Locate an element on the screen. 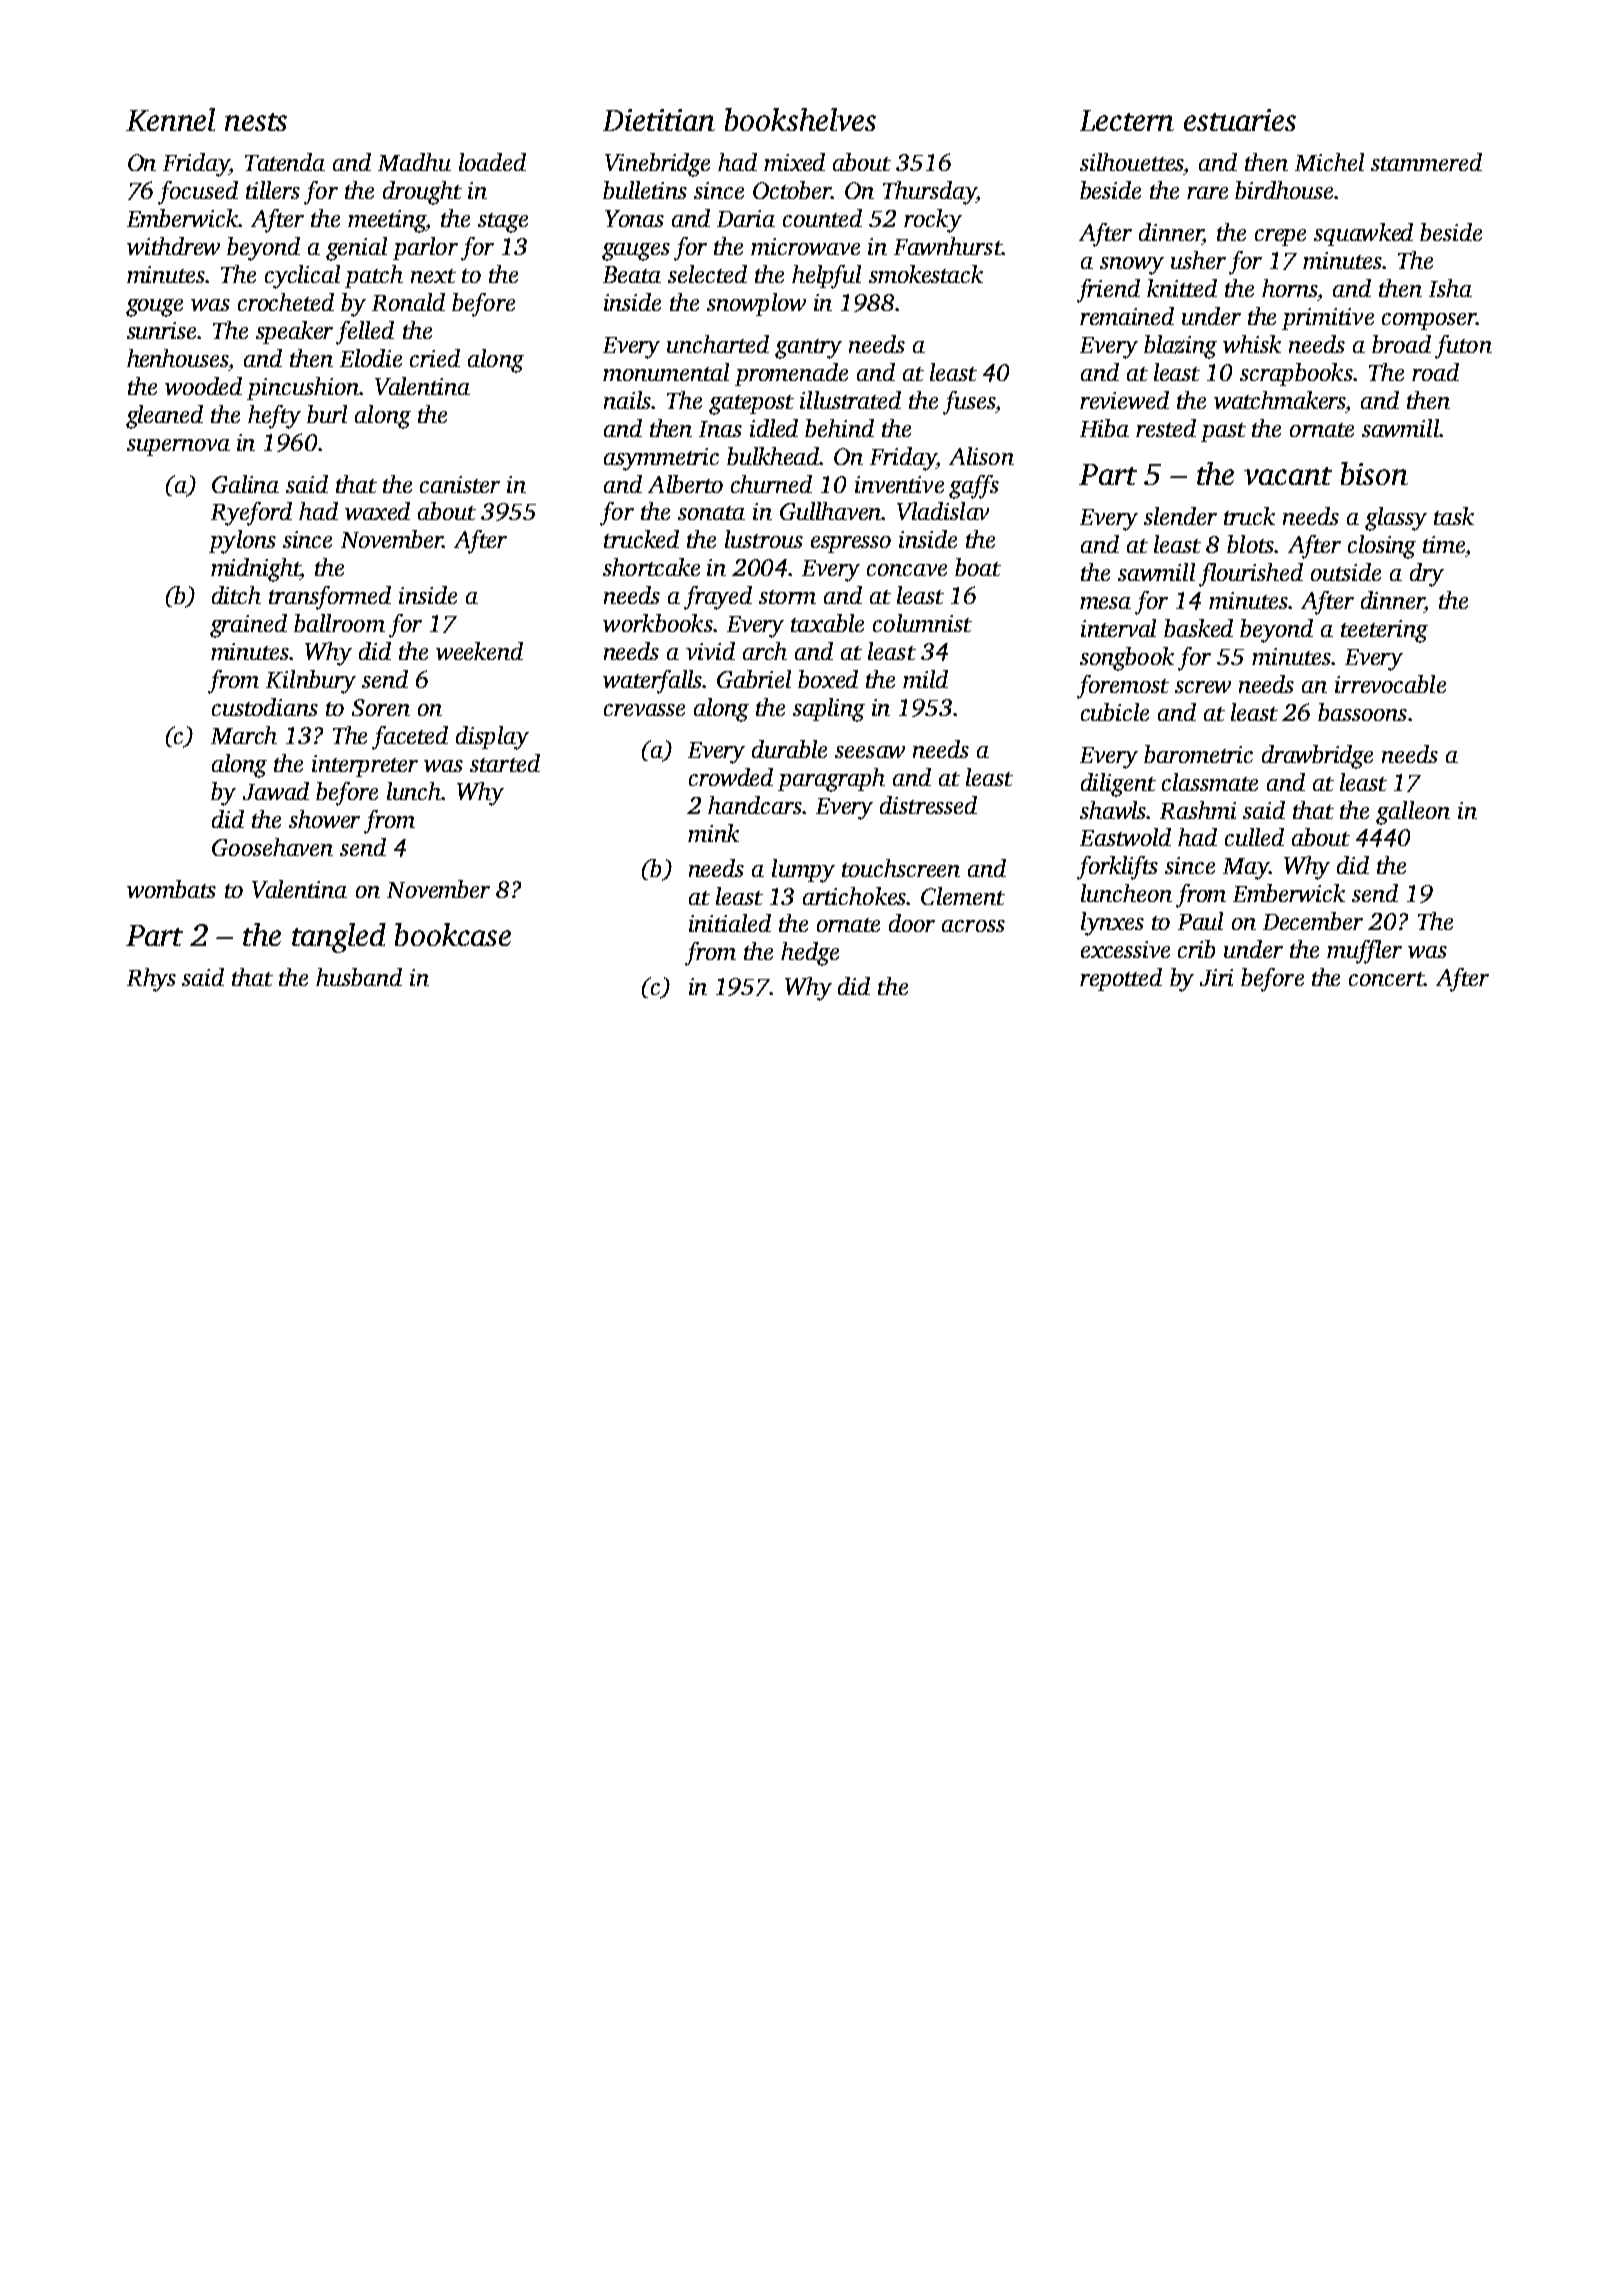 This screenshot has height=2292, width=1620. Lectern is located at coordinates (1127, 120).
